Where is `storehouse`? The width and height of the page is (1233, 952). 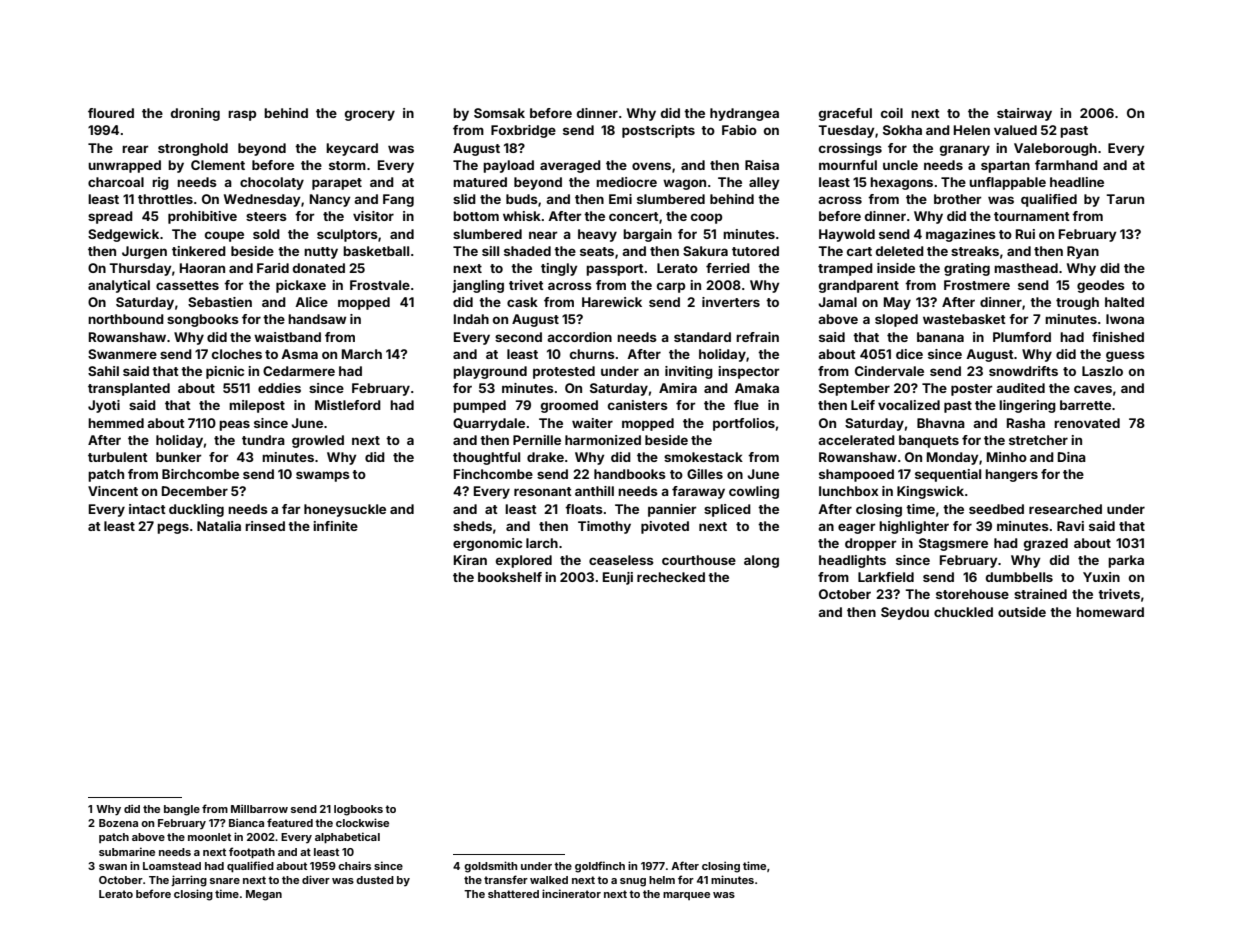 storehouse is located at coordinates (972, 594).
